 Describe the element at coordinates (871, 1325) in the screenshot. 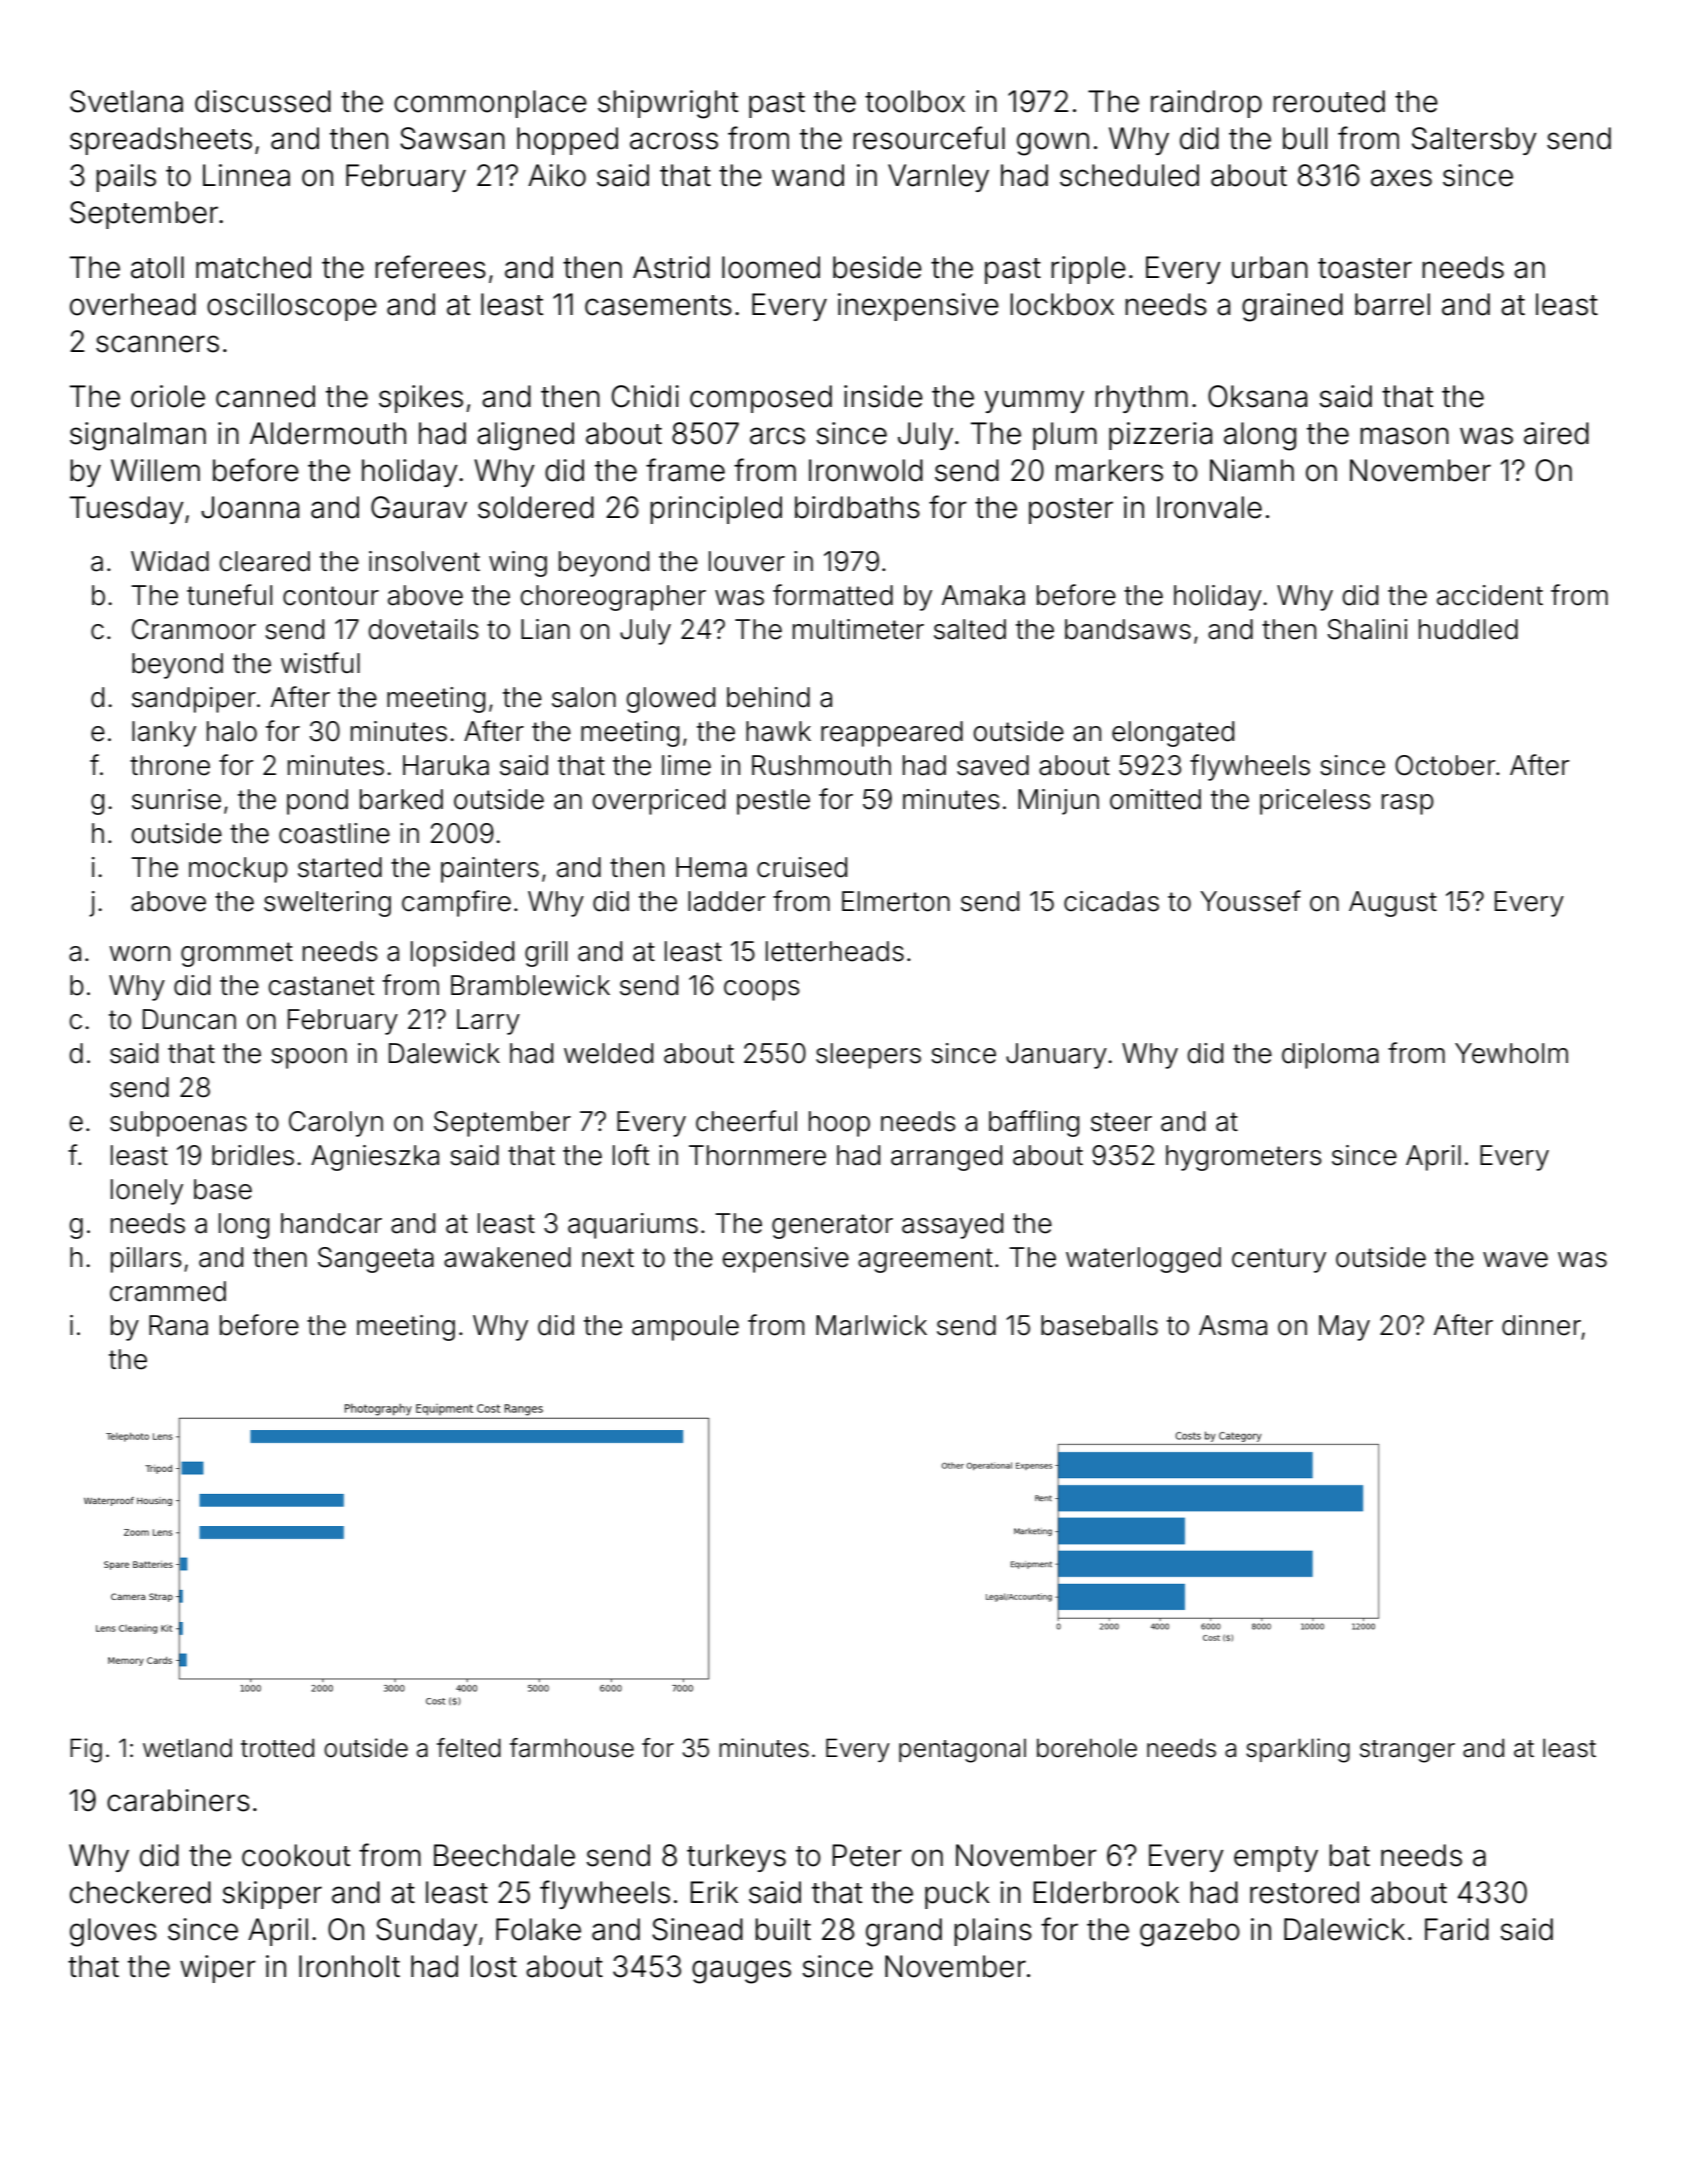

I see `Marlwick` at that location.
